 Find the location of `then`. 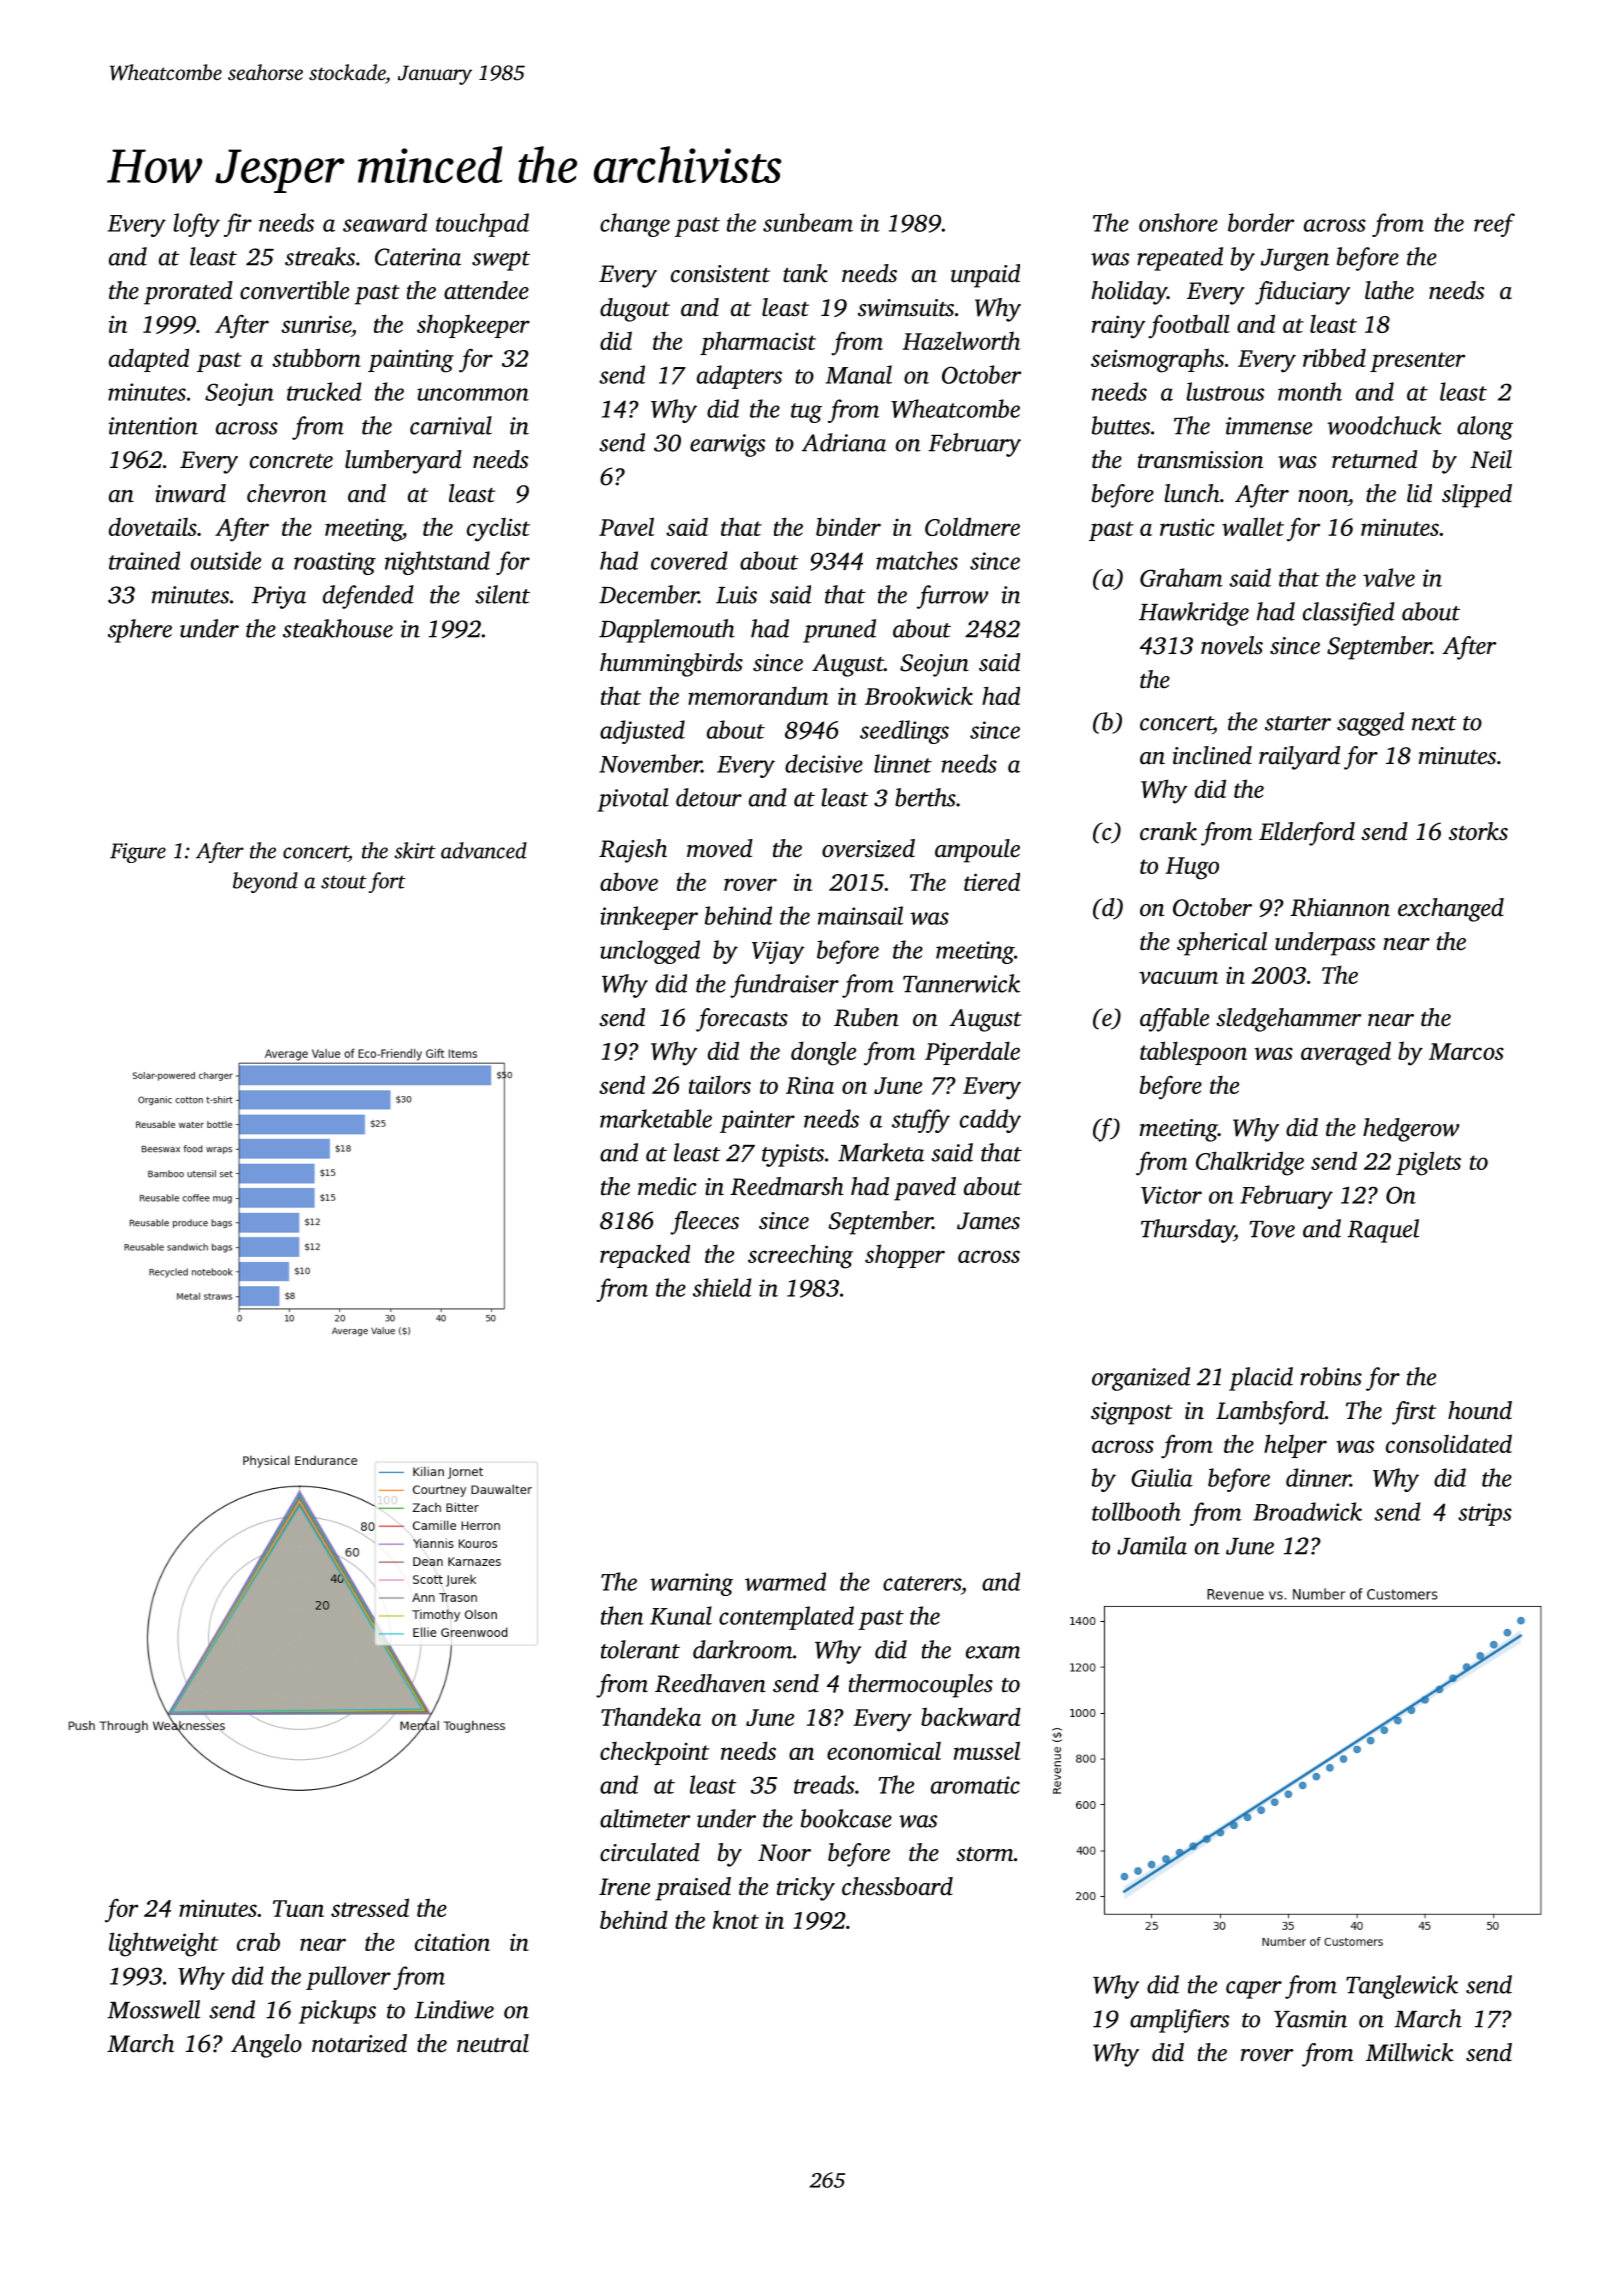

then is located at coordinates (622, 1615).
